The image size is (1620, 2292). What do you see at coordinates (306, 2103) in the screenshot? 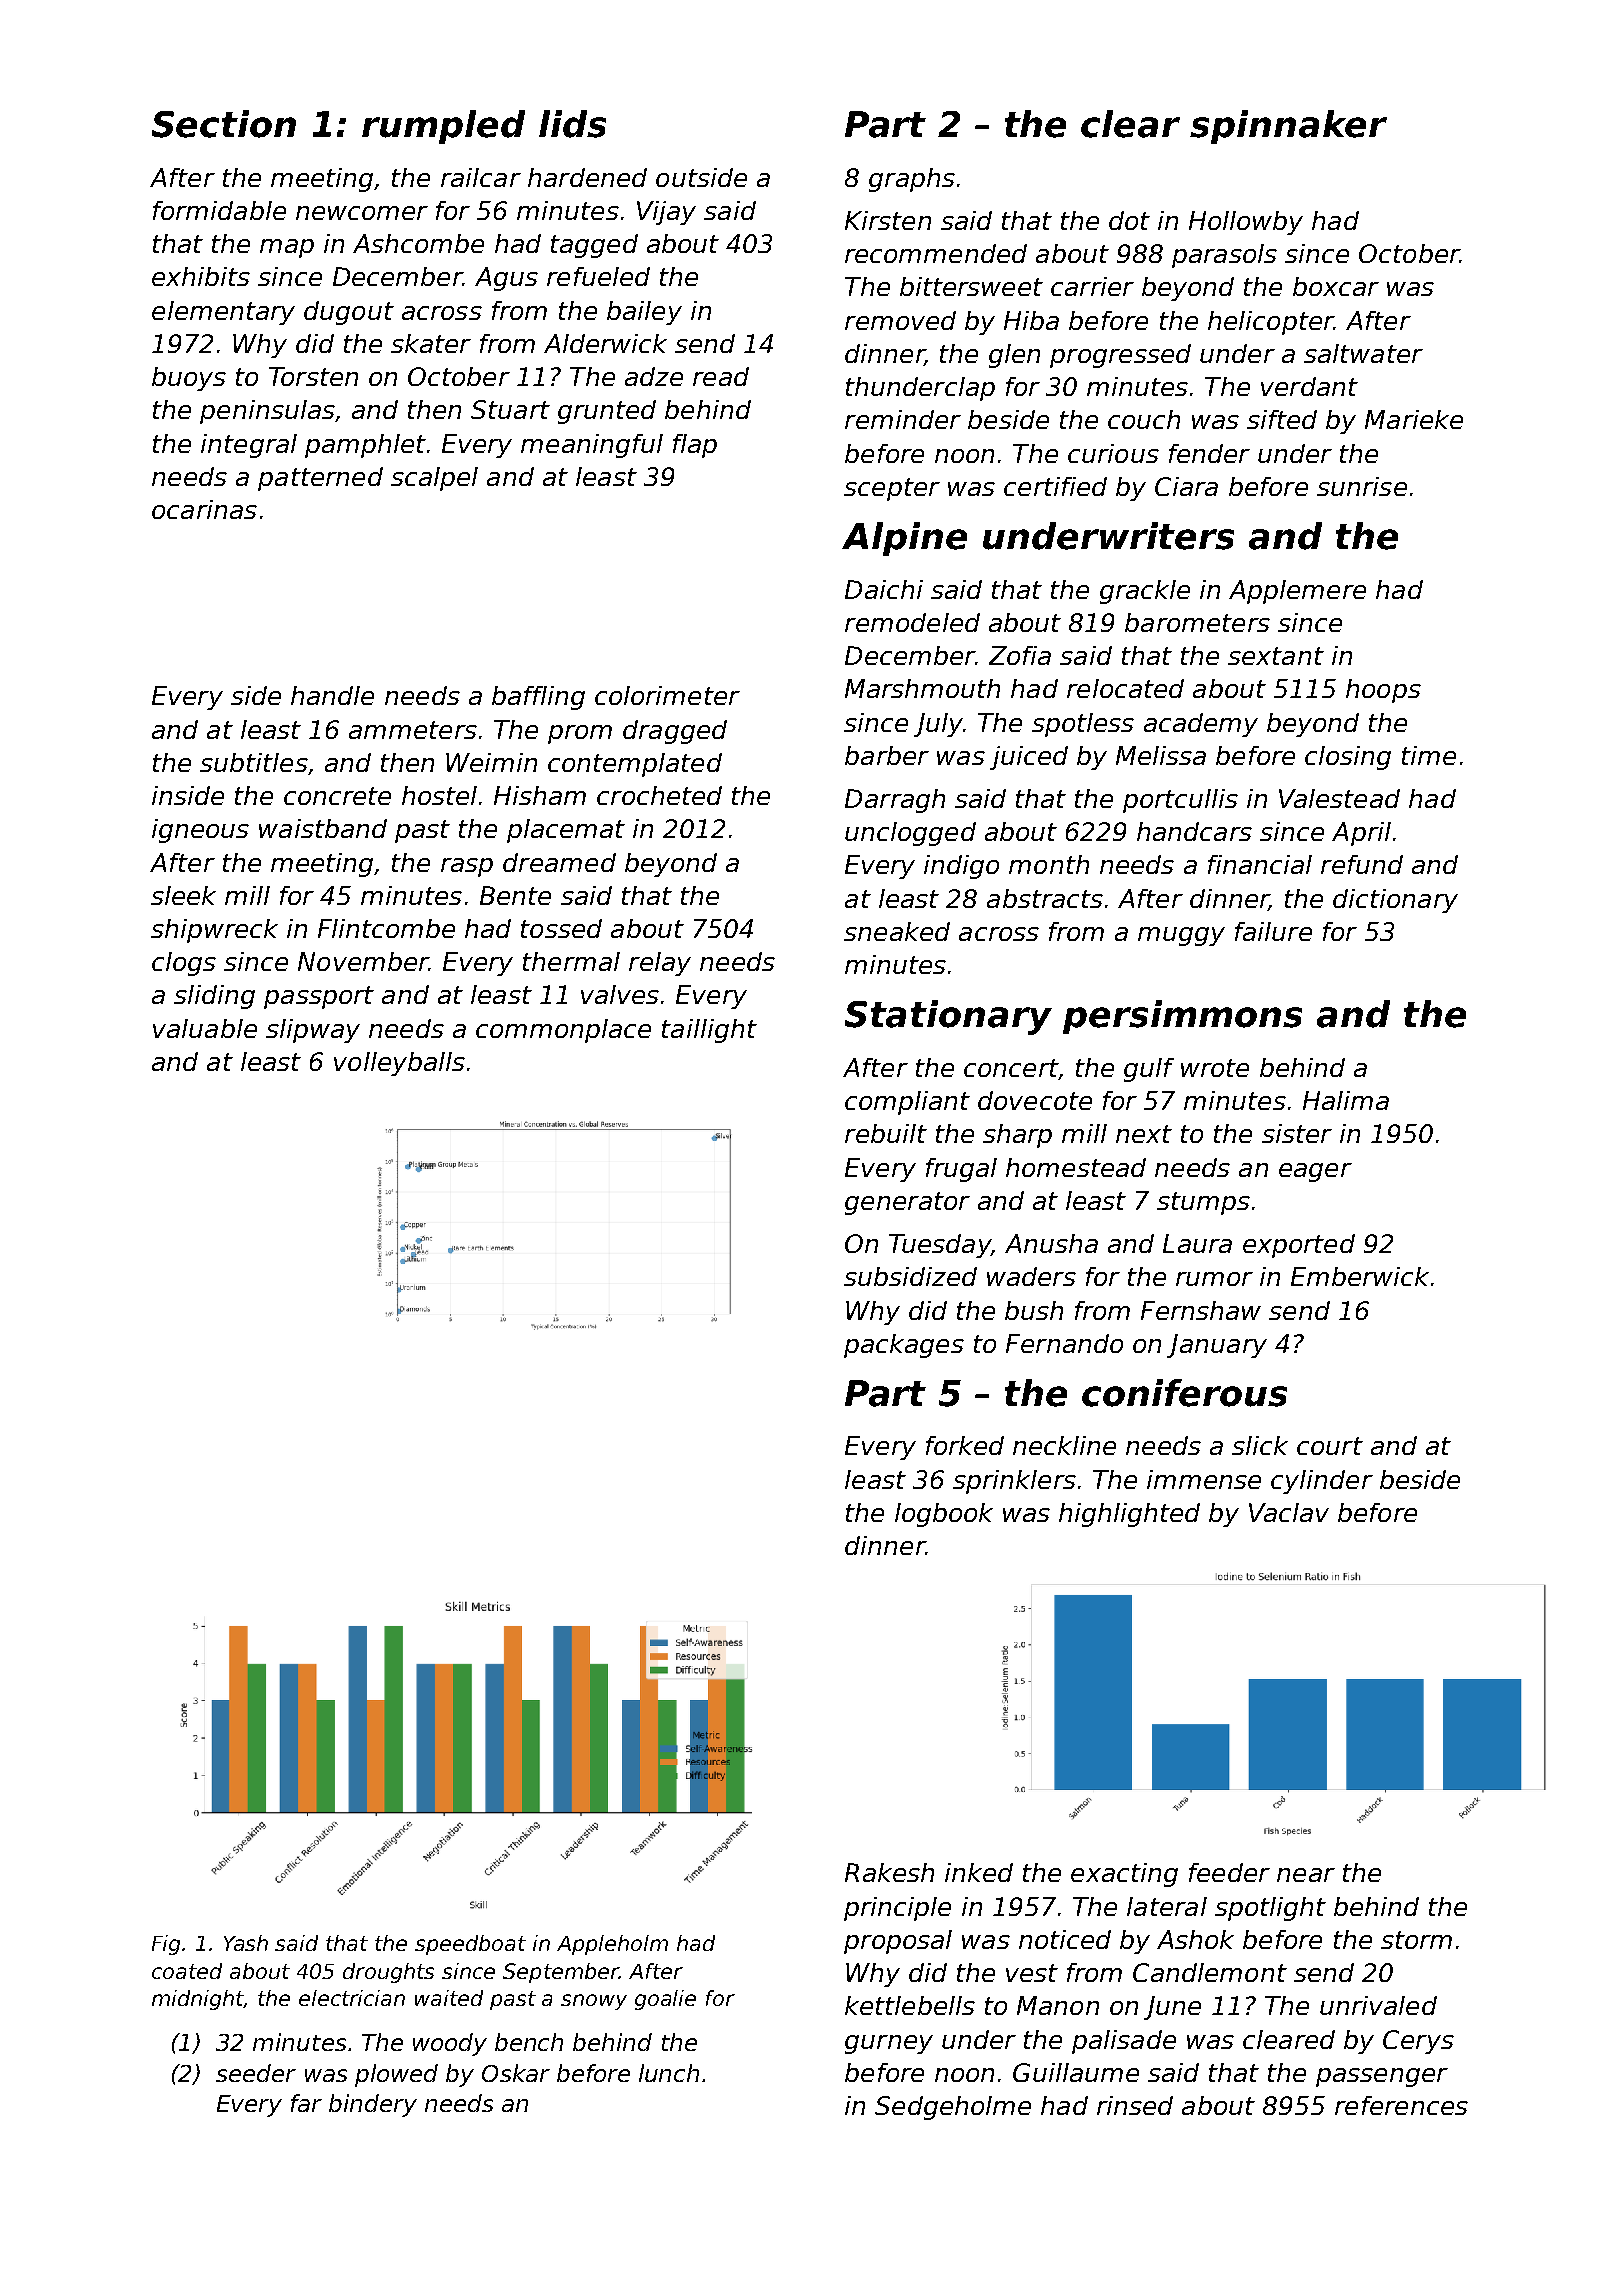
I see `far` at bounding box center [306, 2103].
